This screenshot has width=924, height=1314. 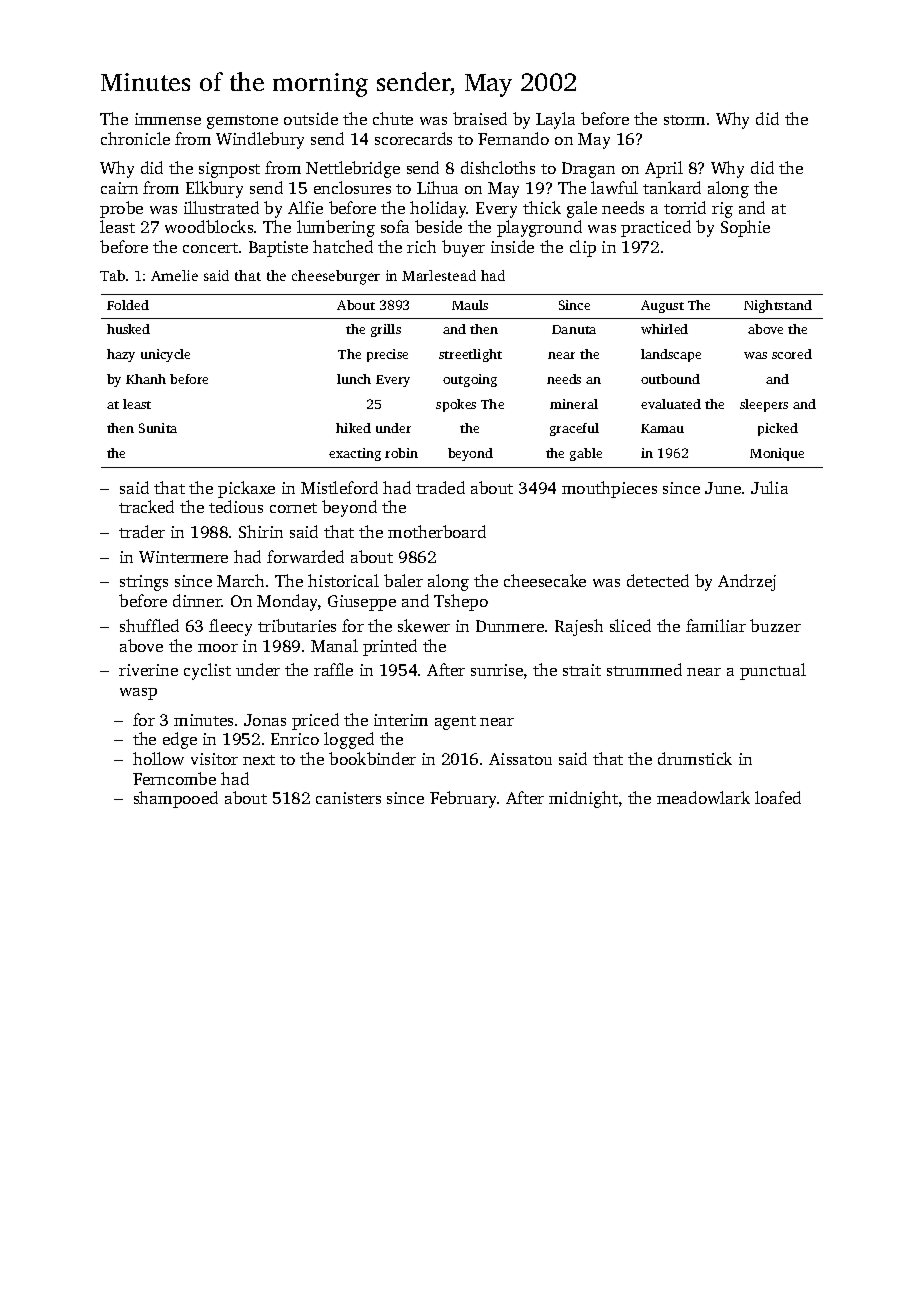 What do you see at coordinates (158, 758) in the screenshot?
I see `hollow` at bounding box center [158, 758].
